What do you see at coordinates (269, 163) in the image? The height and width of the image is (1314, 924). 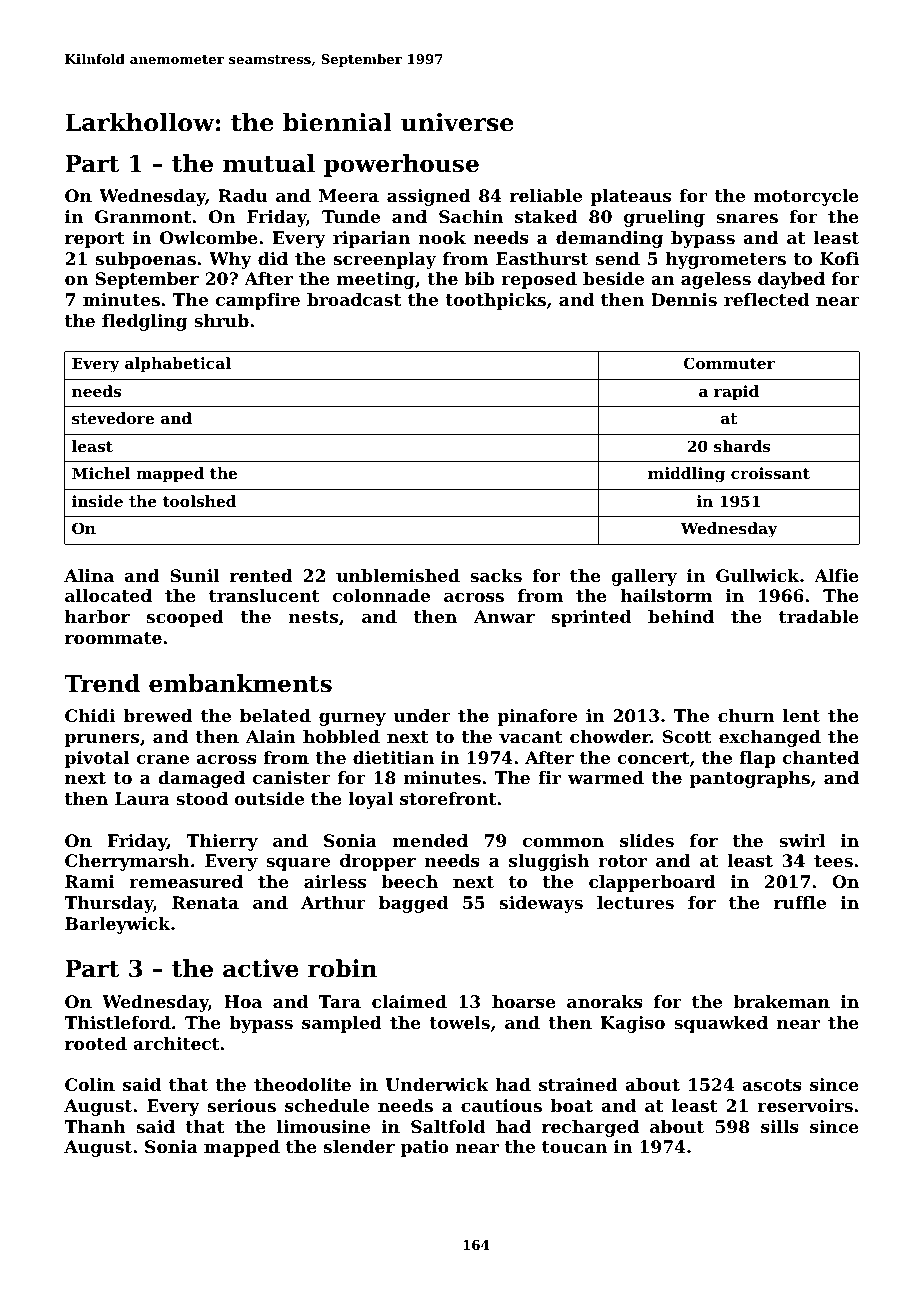 I see `mutual` at bounding box center [269, 163].
